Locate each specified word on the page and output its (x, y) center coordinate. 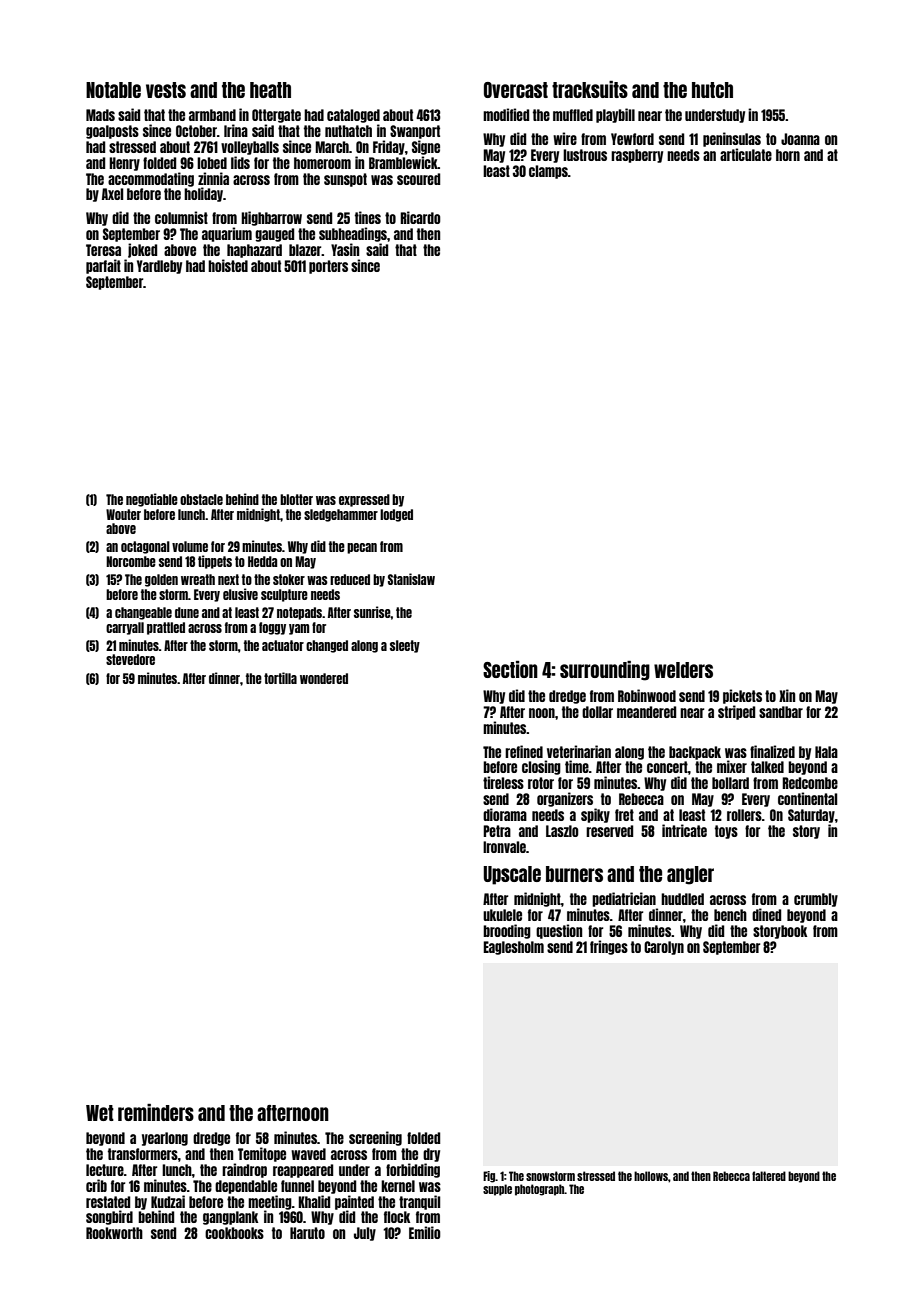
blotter (296, 499)
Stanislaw (411, 579)
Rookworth (114, 1233)
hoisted (228, 265)
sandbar (781, 712)
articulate (746, 154)
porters (328, 267)
